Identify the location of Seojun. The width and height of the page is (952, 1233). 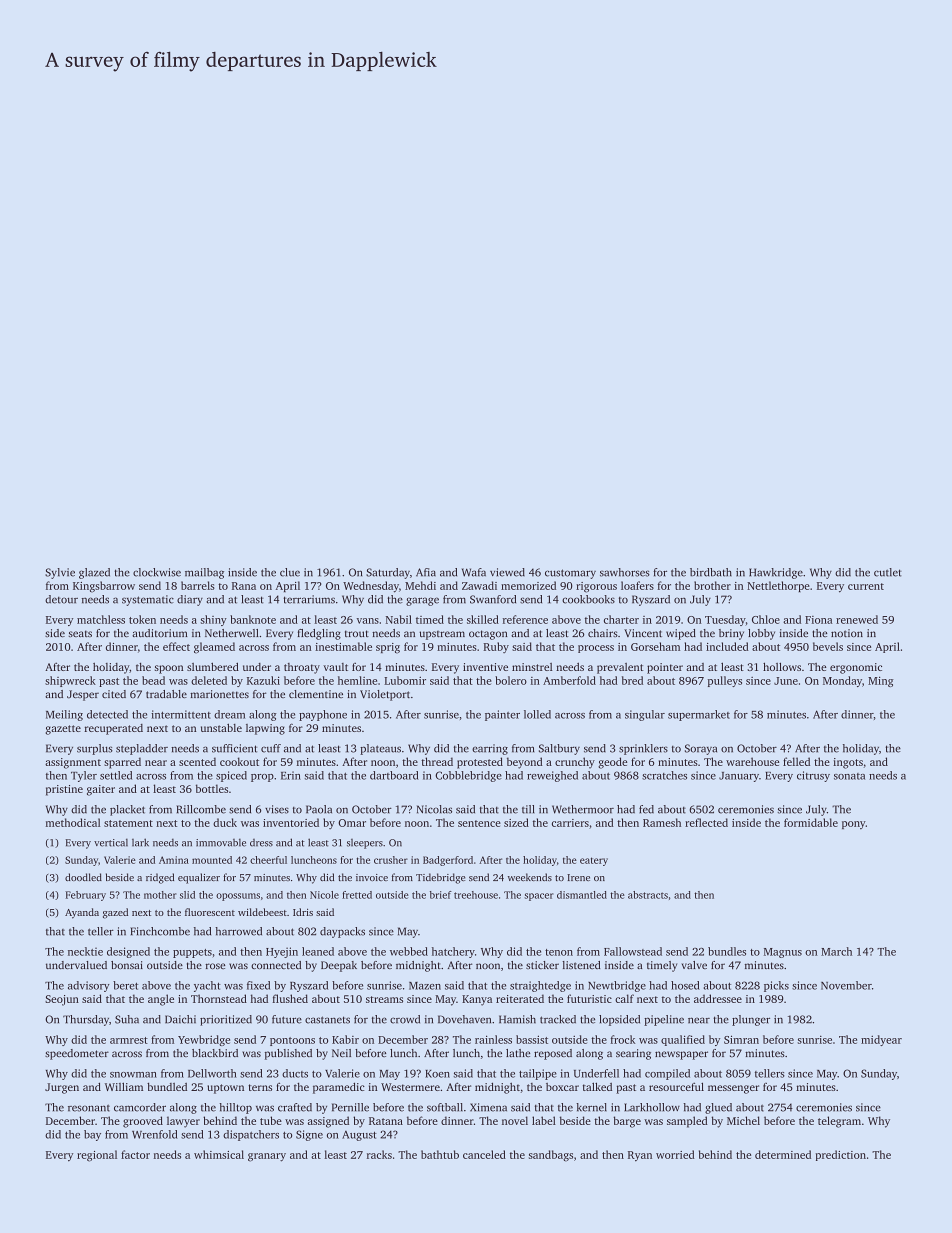
(62, 1000).
